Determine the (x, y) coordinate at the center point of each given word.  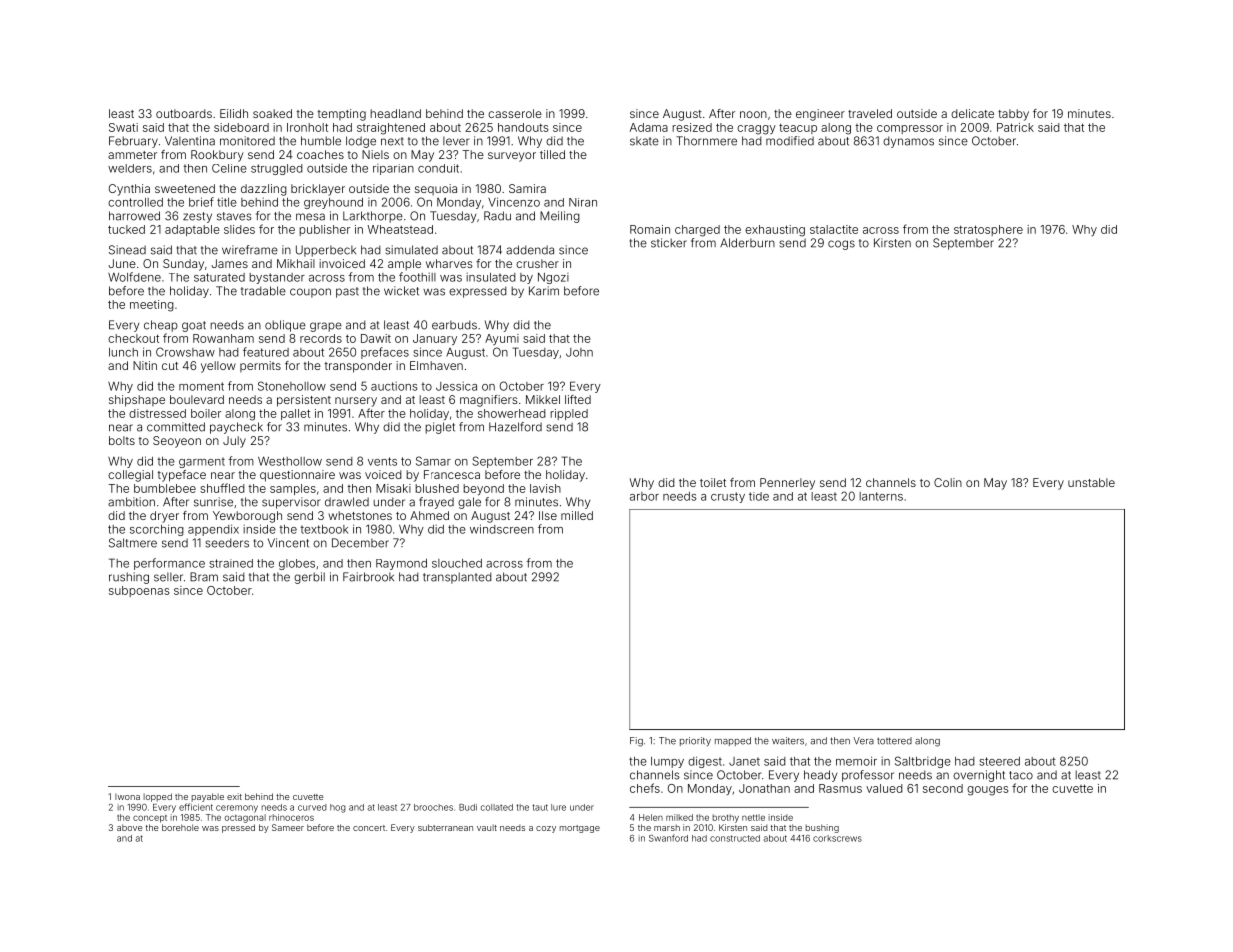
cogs (841, 245)
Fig (636, 742)
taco (1021, 775)
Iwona (127, 797)
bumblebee (165, 488)
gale (469, 503)
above (129, 827)
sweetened (185, 188)
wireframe (250, 250)
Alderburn (747, 243)
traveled (870, 113)
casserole (515, 113)
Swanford (668, 838)
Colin (948, 482)
